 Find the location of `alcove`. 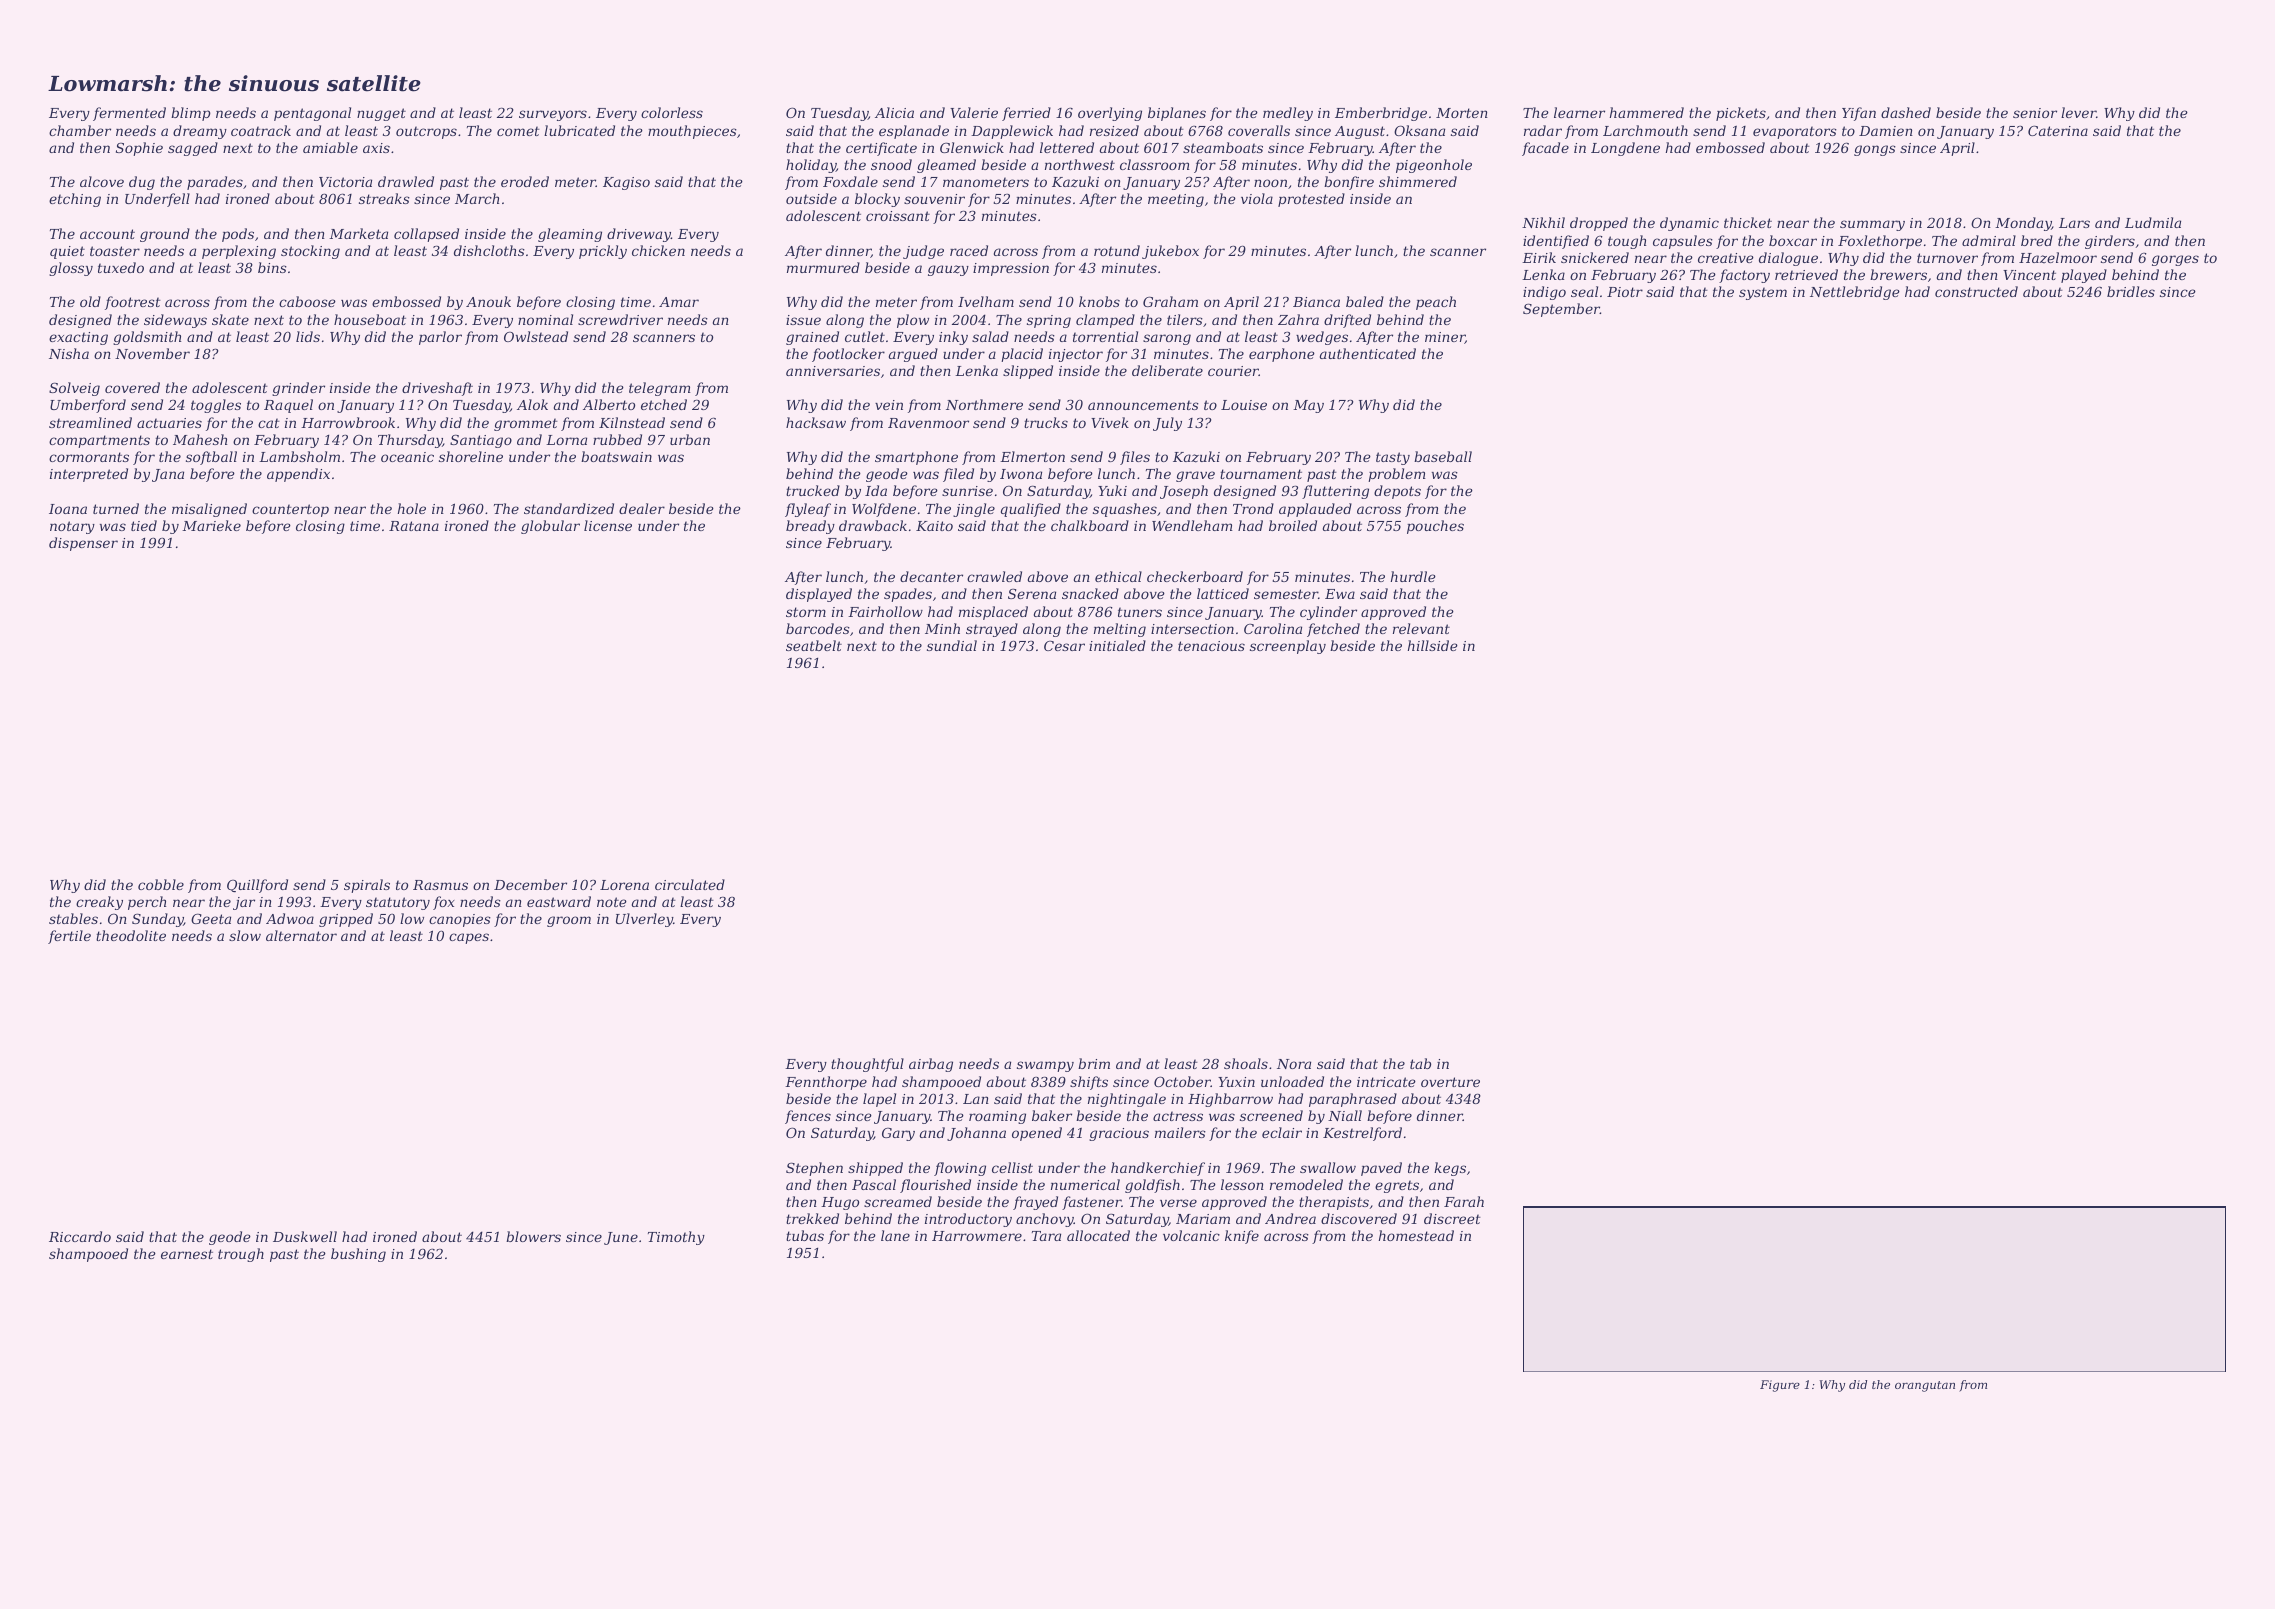

alcove is located at coordinates (102, 181).
